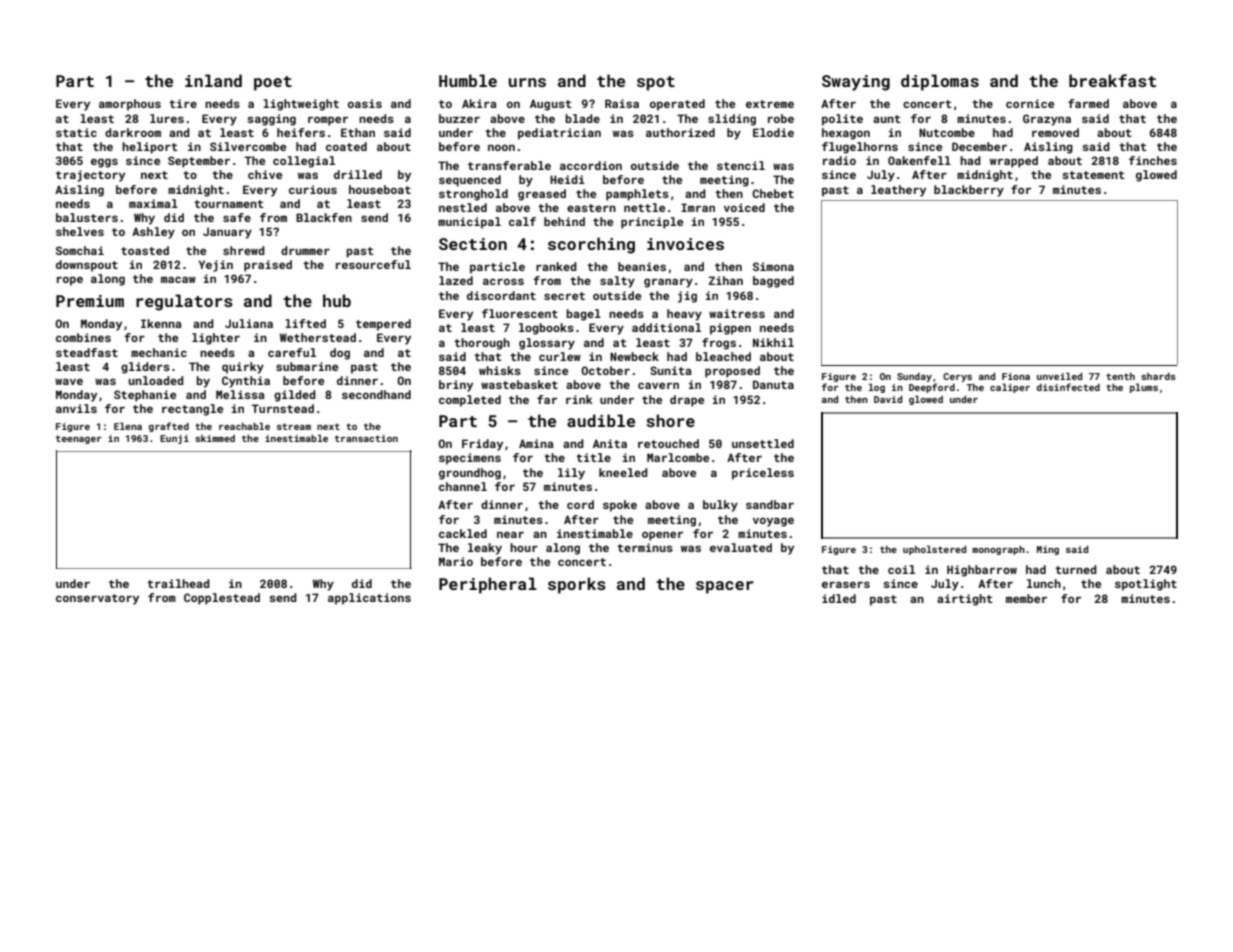 Image resolution: width=1233 pixels, height=952 pixels. Describe the element at coordinates (741, 165) in the page. I see `stencil` at that location.
